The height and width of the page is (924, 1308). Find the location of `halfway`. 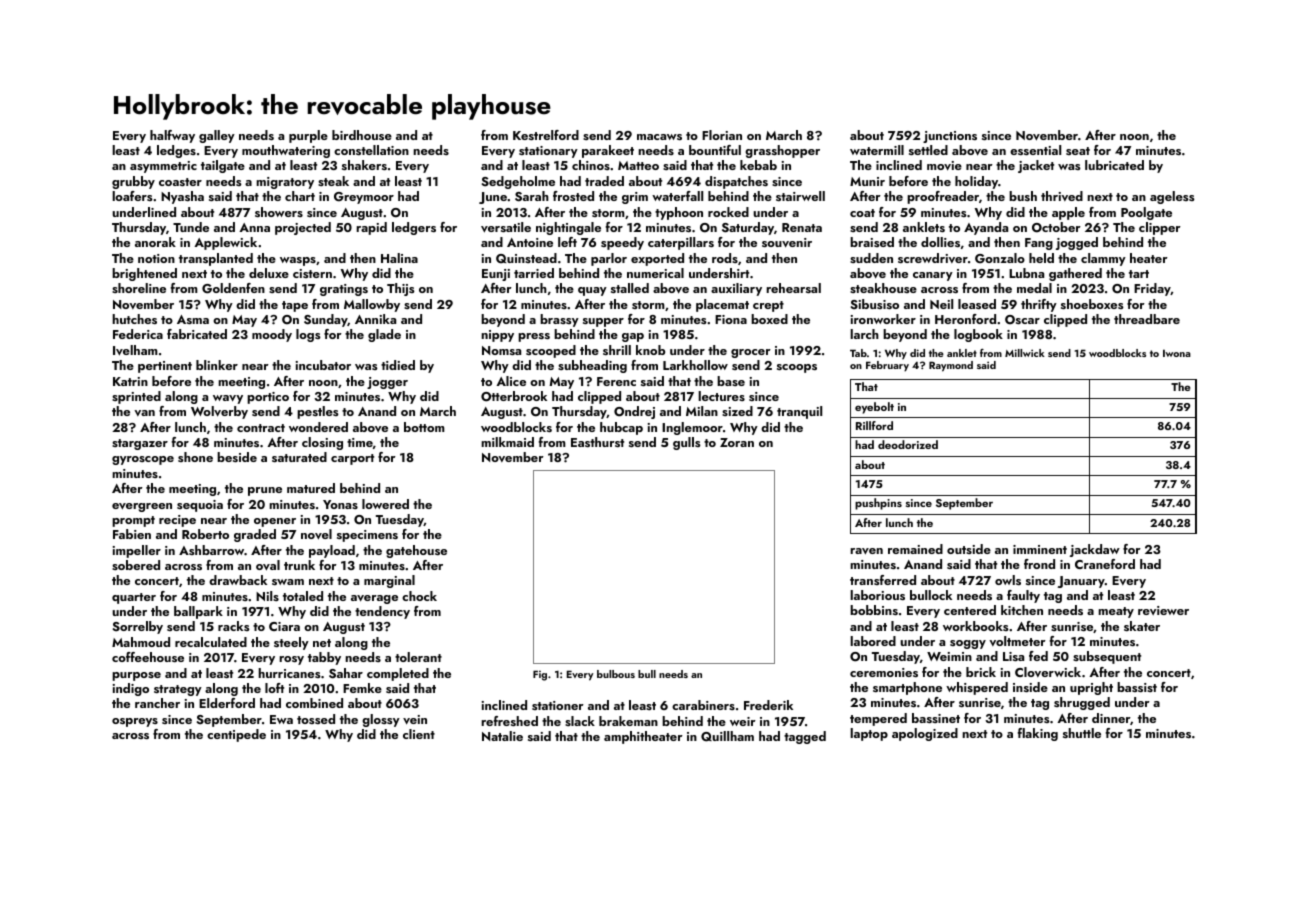

halfway is located at coordinates (172, 136).
